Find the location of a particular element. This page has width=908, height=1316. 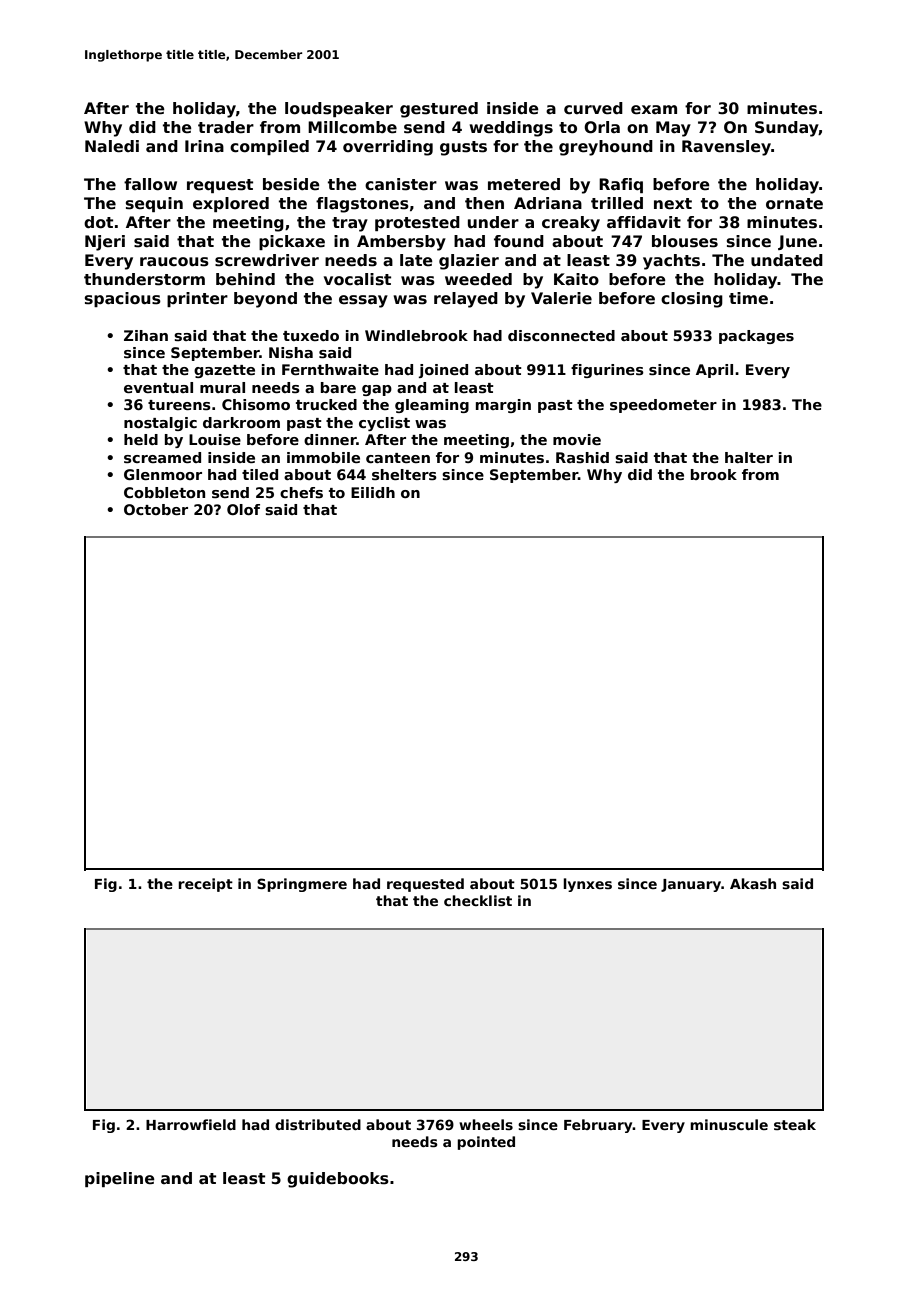

halter is located at coordinates (749, 457).
